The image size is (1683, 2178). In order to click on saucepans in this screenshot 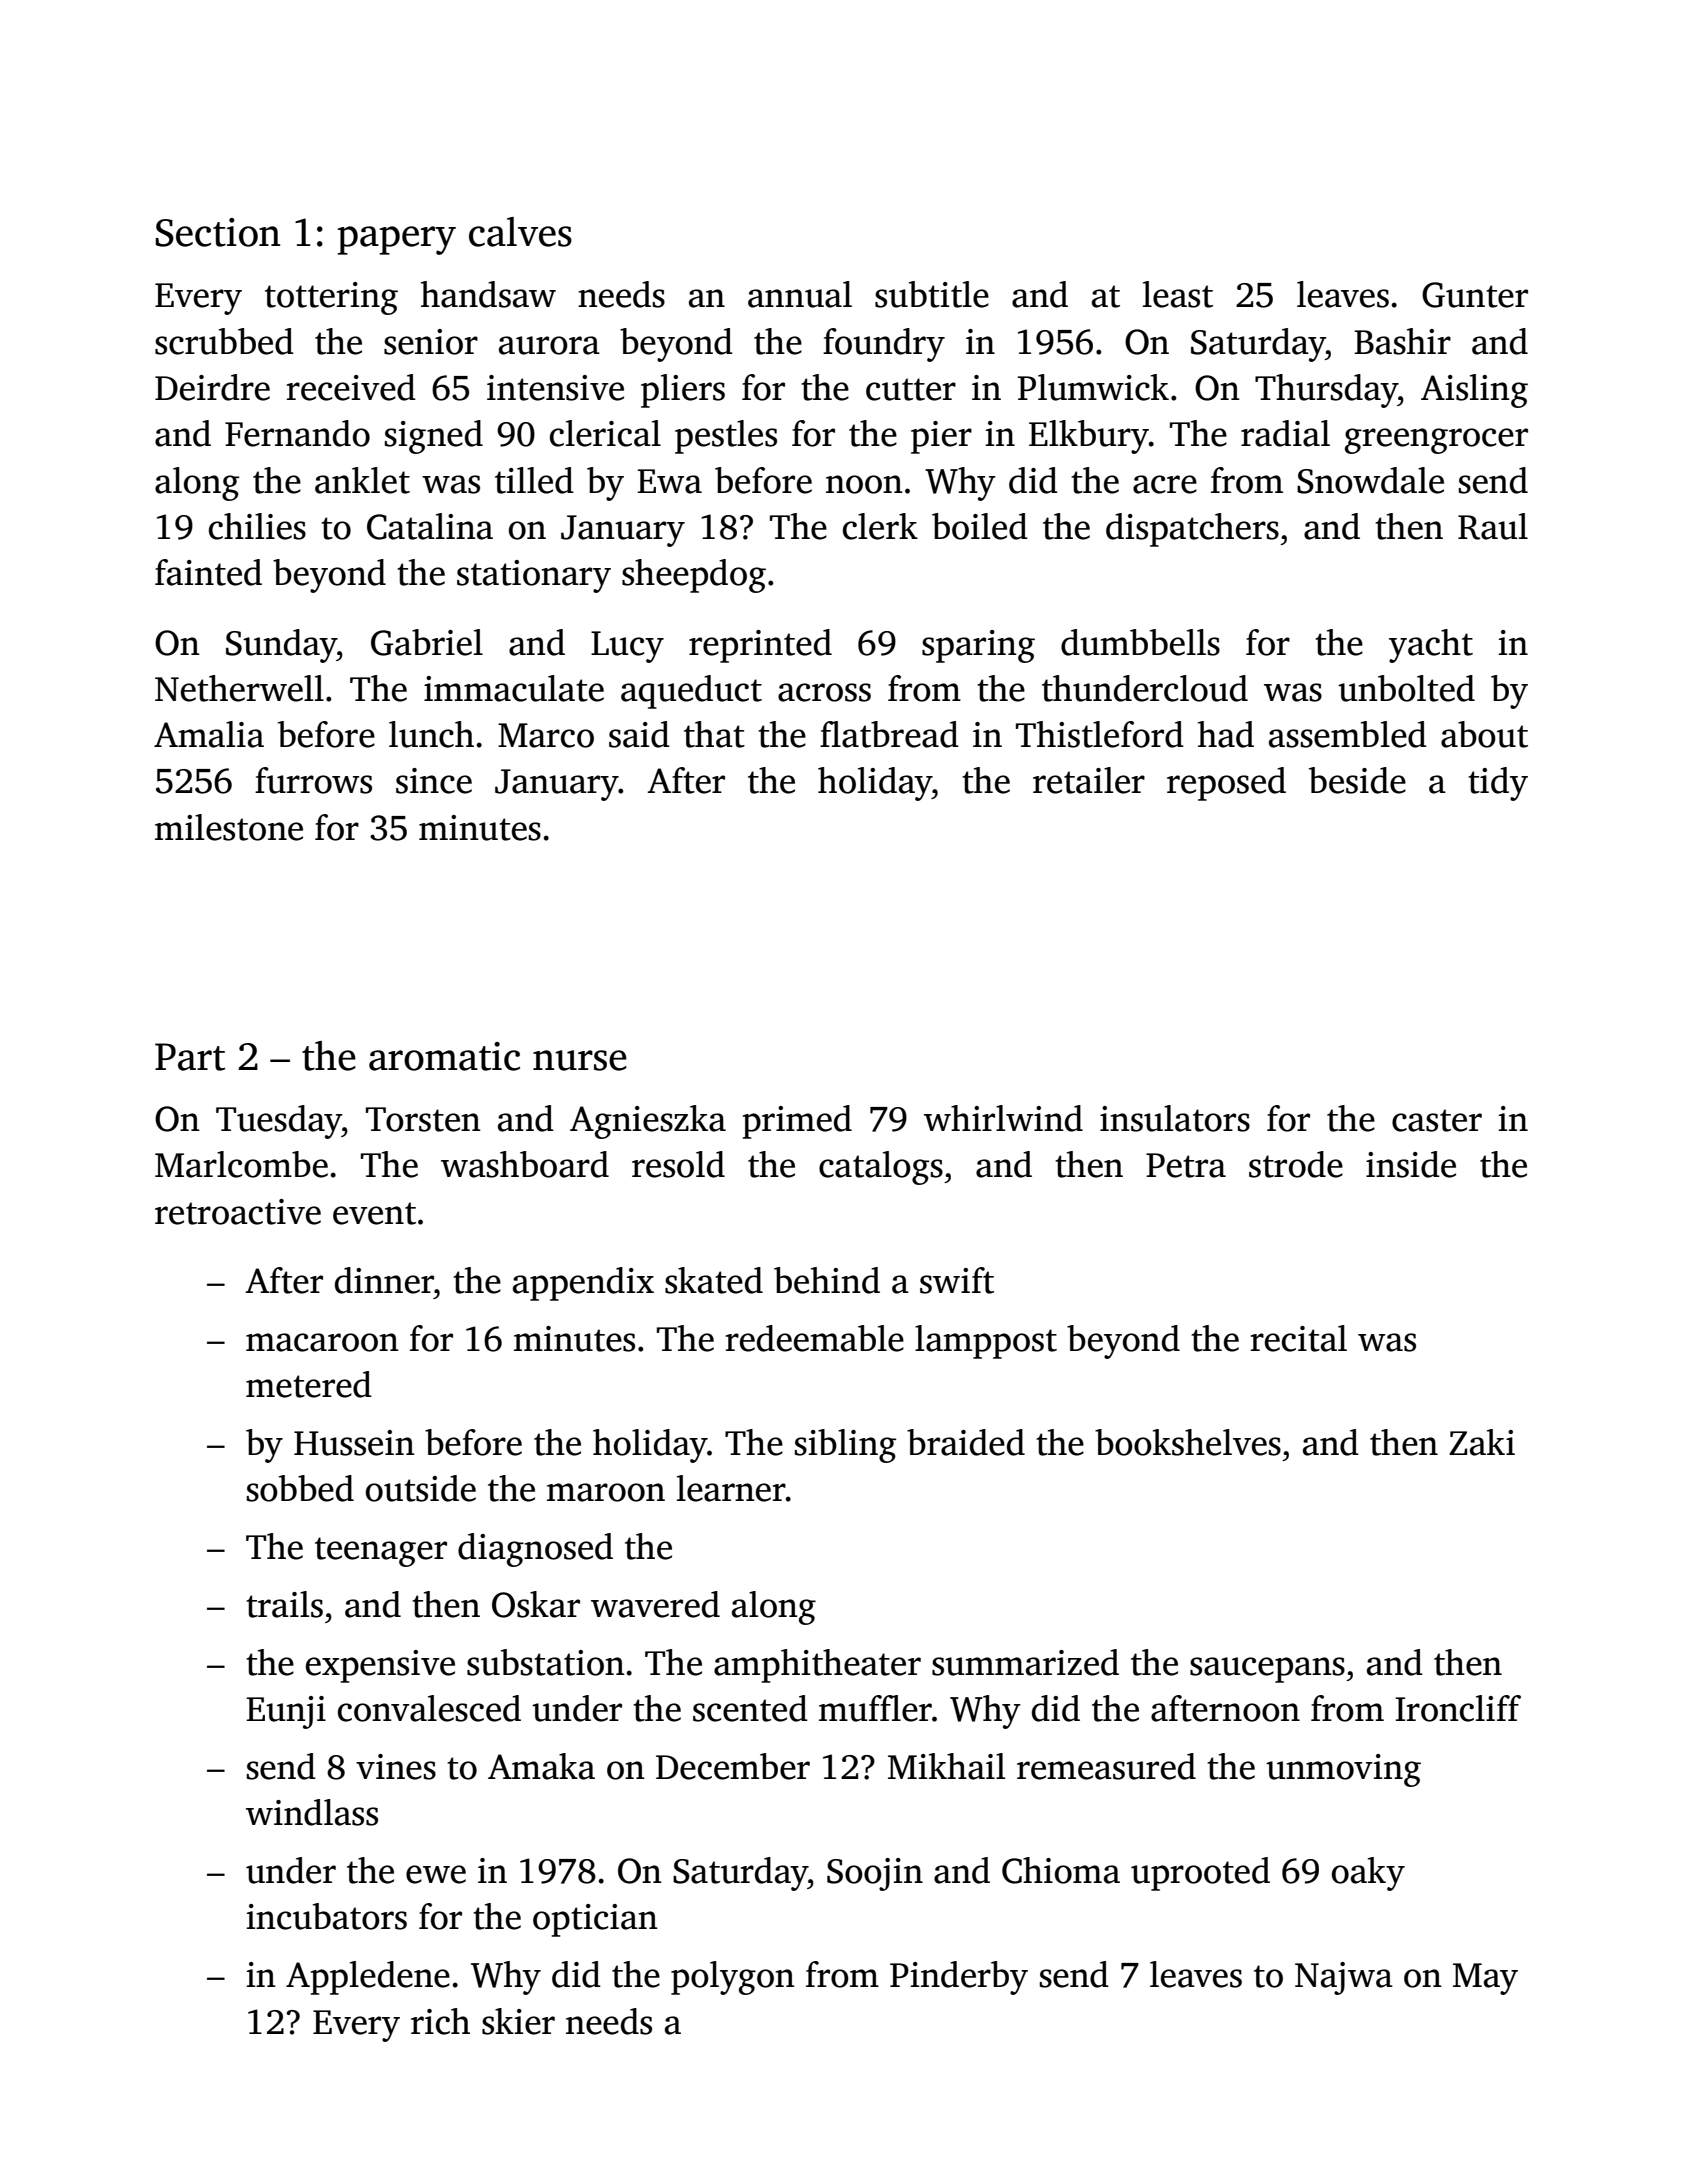, I will do `click(1267, 1670)`.
